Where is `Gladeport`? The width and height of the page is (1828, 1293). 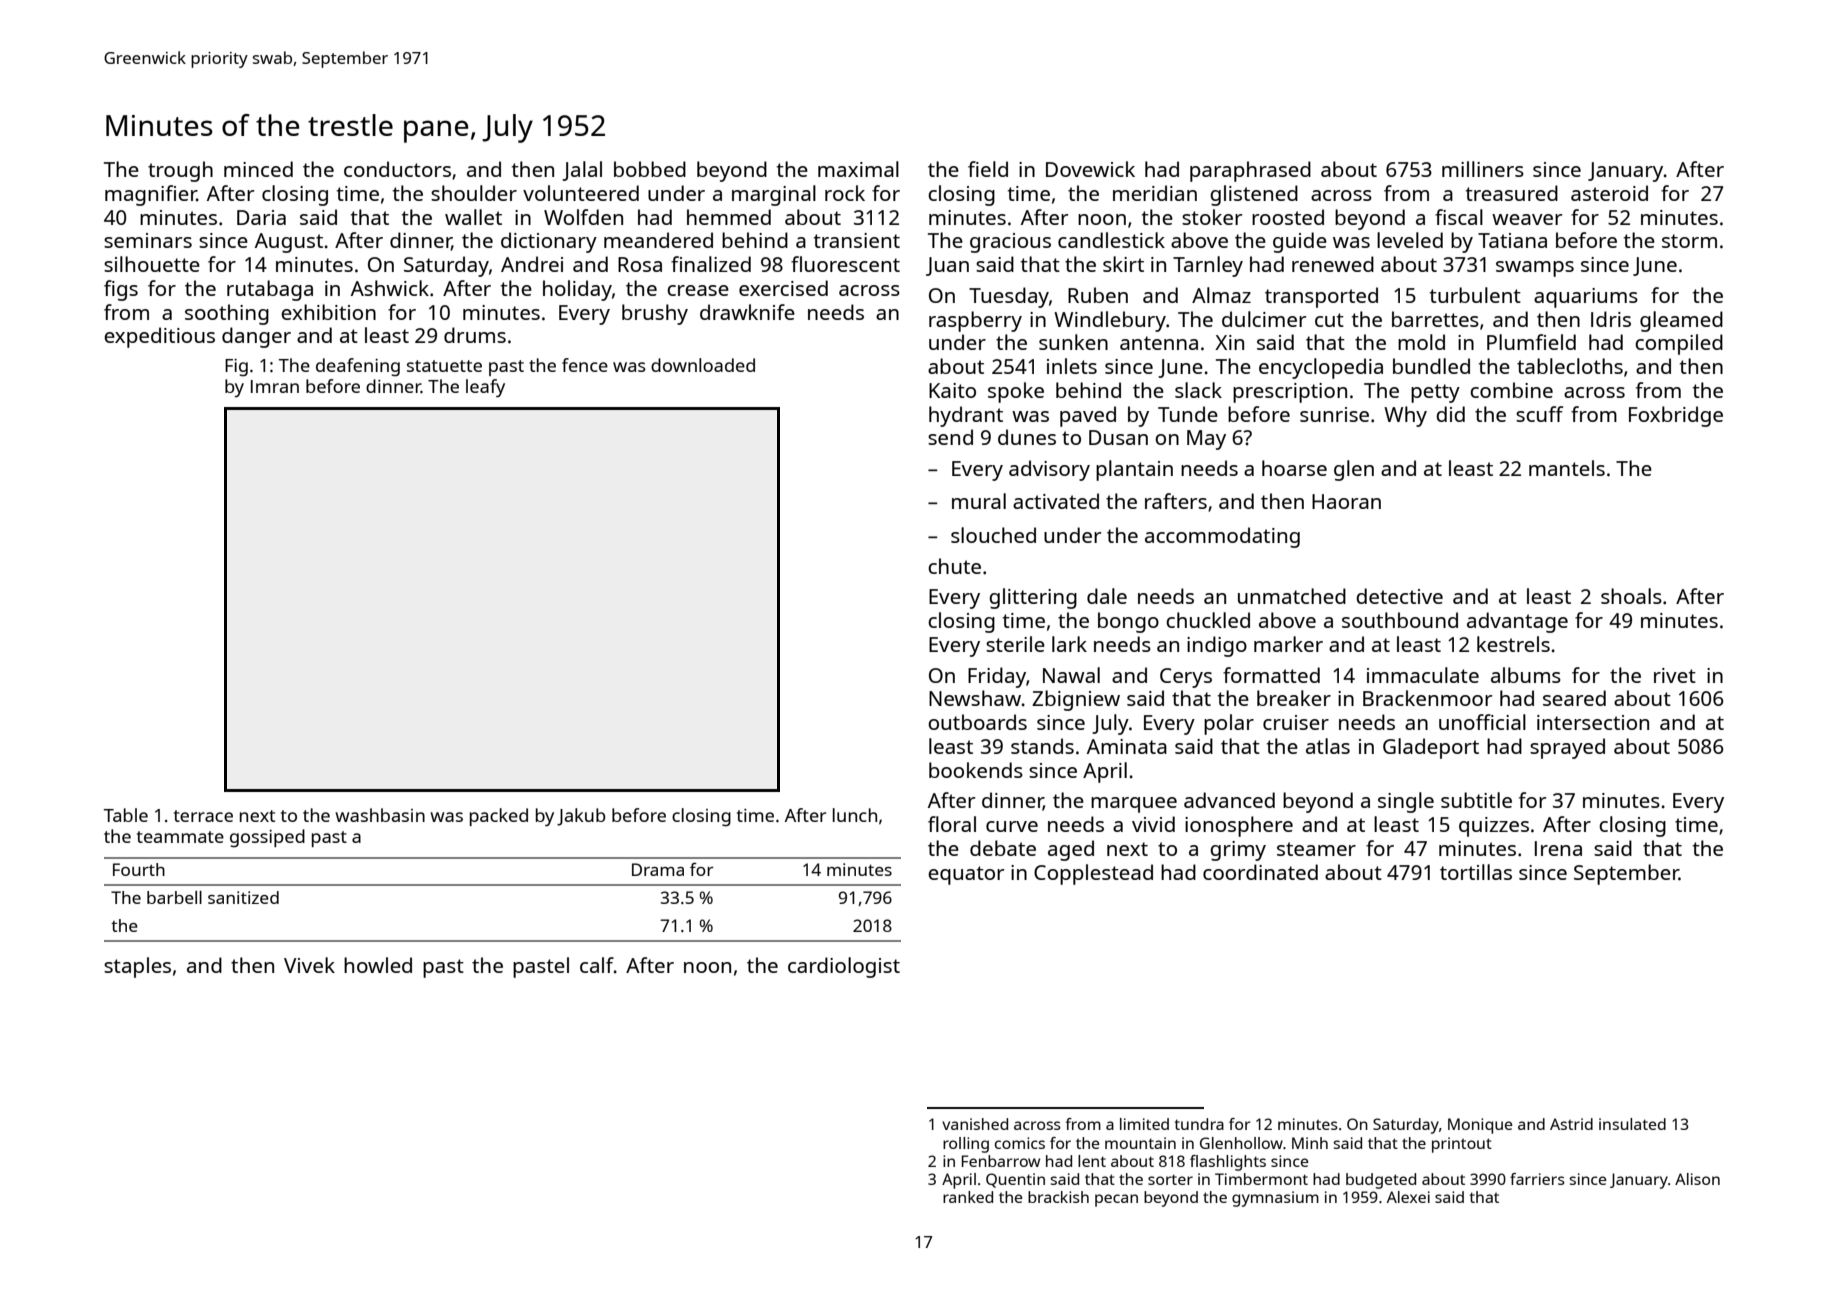
Gladeport is located at coordinates (1431, 748).
